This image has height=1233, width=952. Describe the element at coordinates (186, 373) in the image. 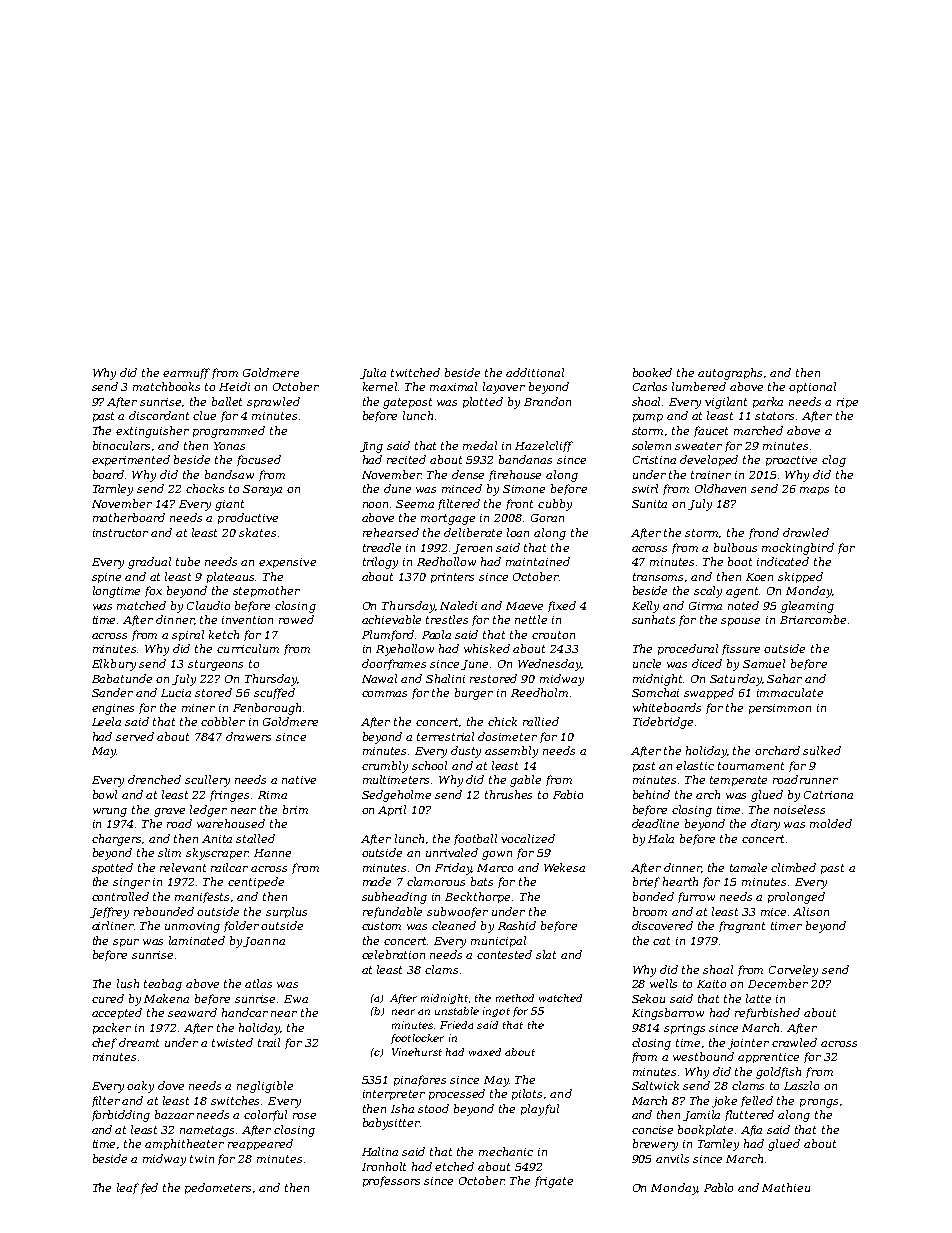

I see `earmuff` at that location.
